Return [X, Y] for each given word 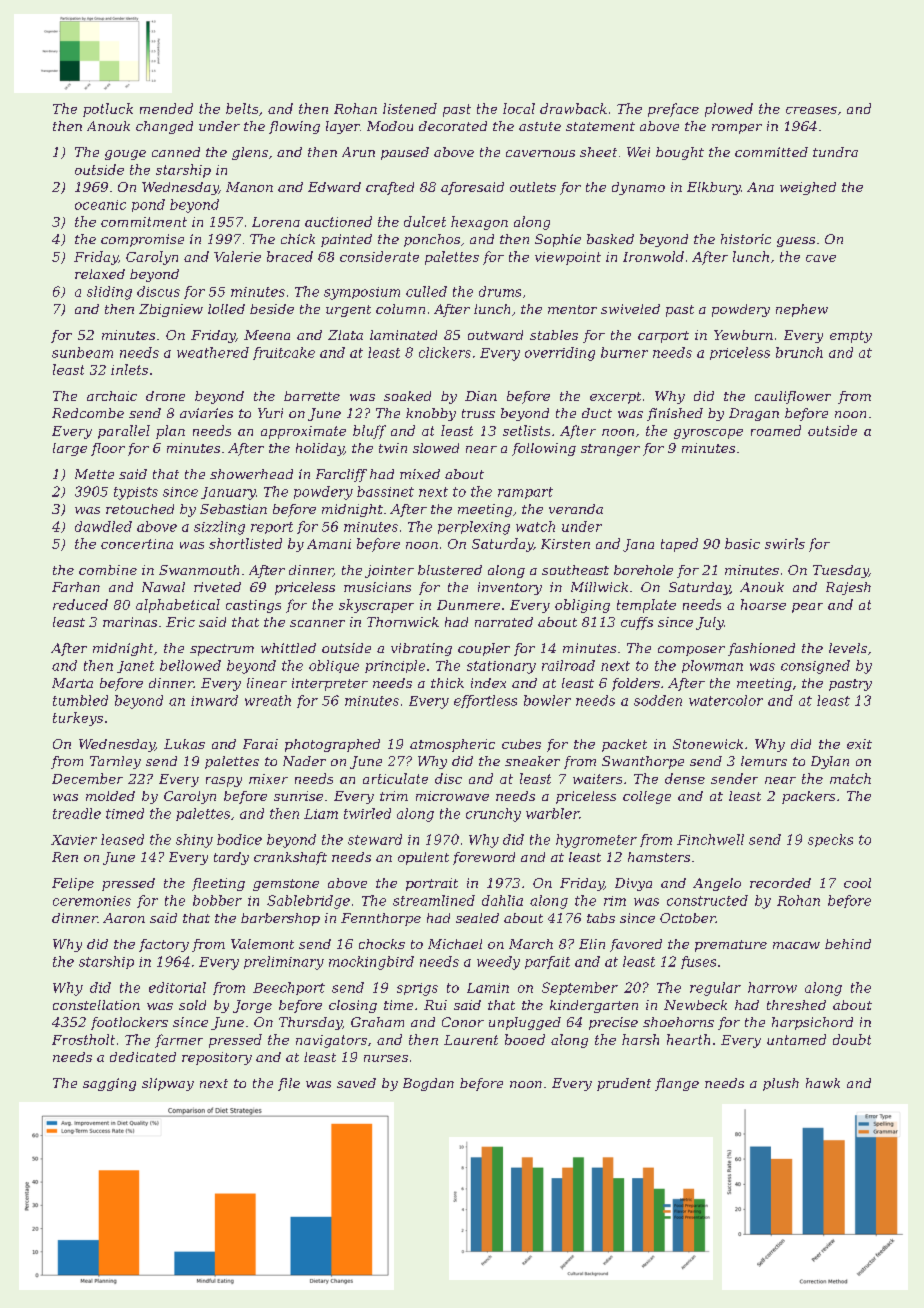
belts [242, 108]
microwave [452, 796]
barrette [312, 396]
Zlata [345, 335]
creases [811, 110]
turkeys [78, 719]
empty [851, 337]
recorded [780, 883]
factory [164, 945]
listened [410, 108]
